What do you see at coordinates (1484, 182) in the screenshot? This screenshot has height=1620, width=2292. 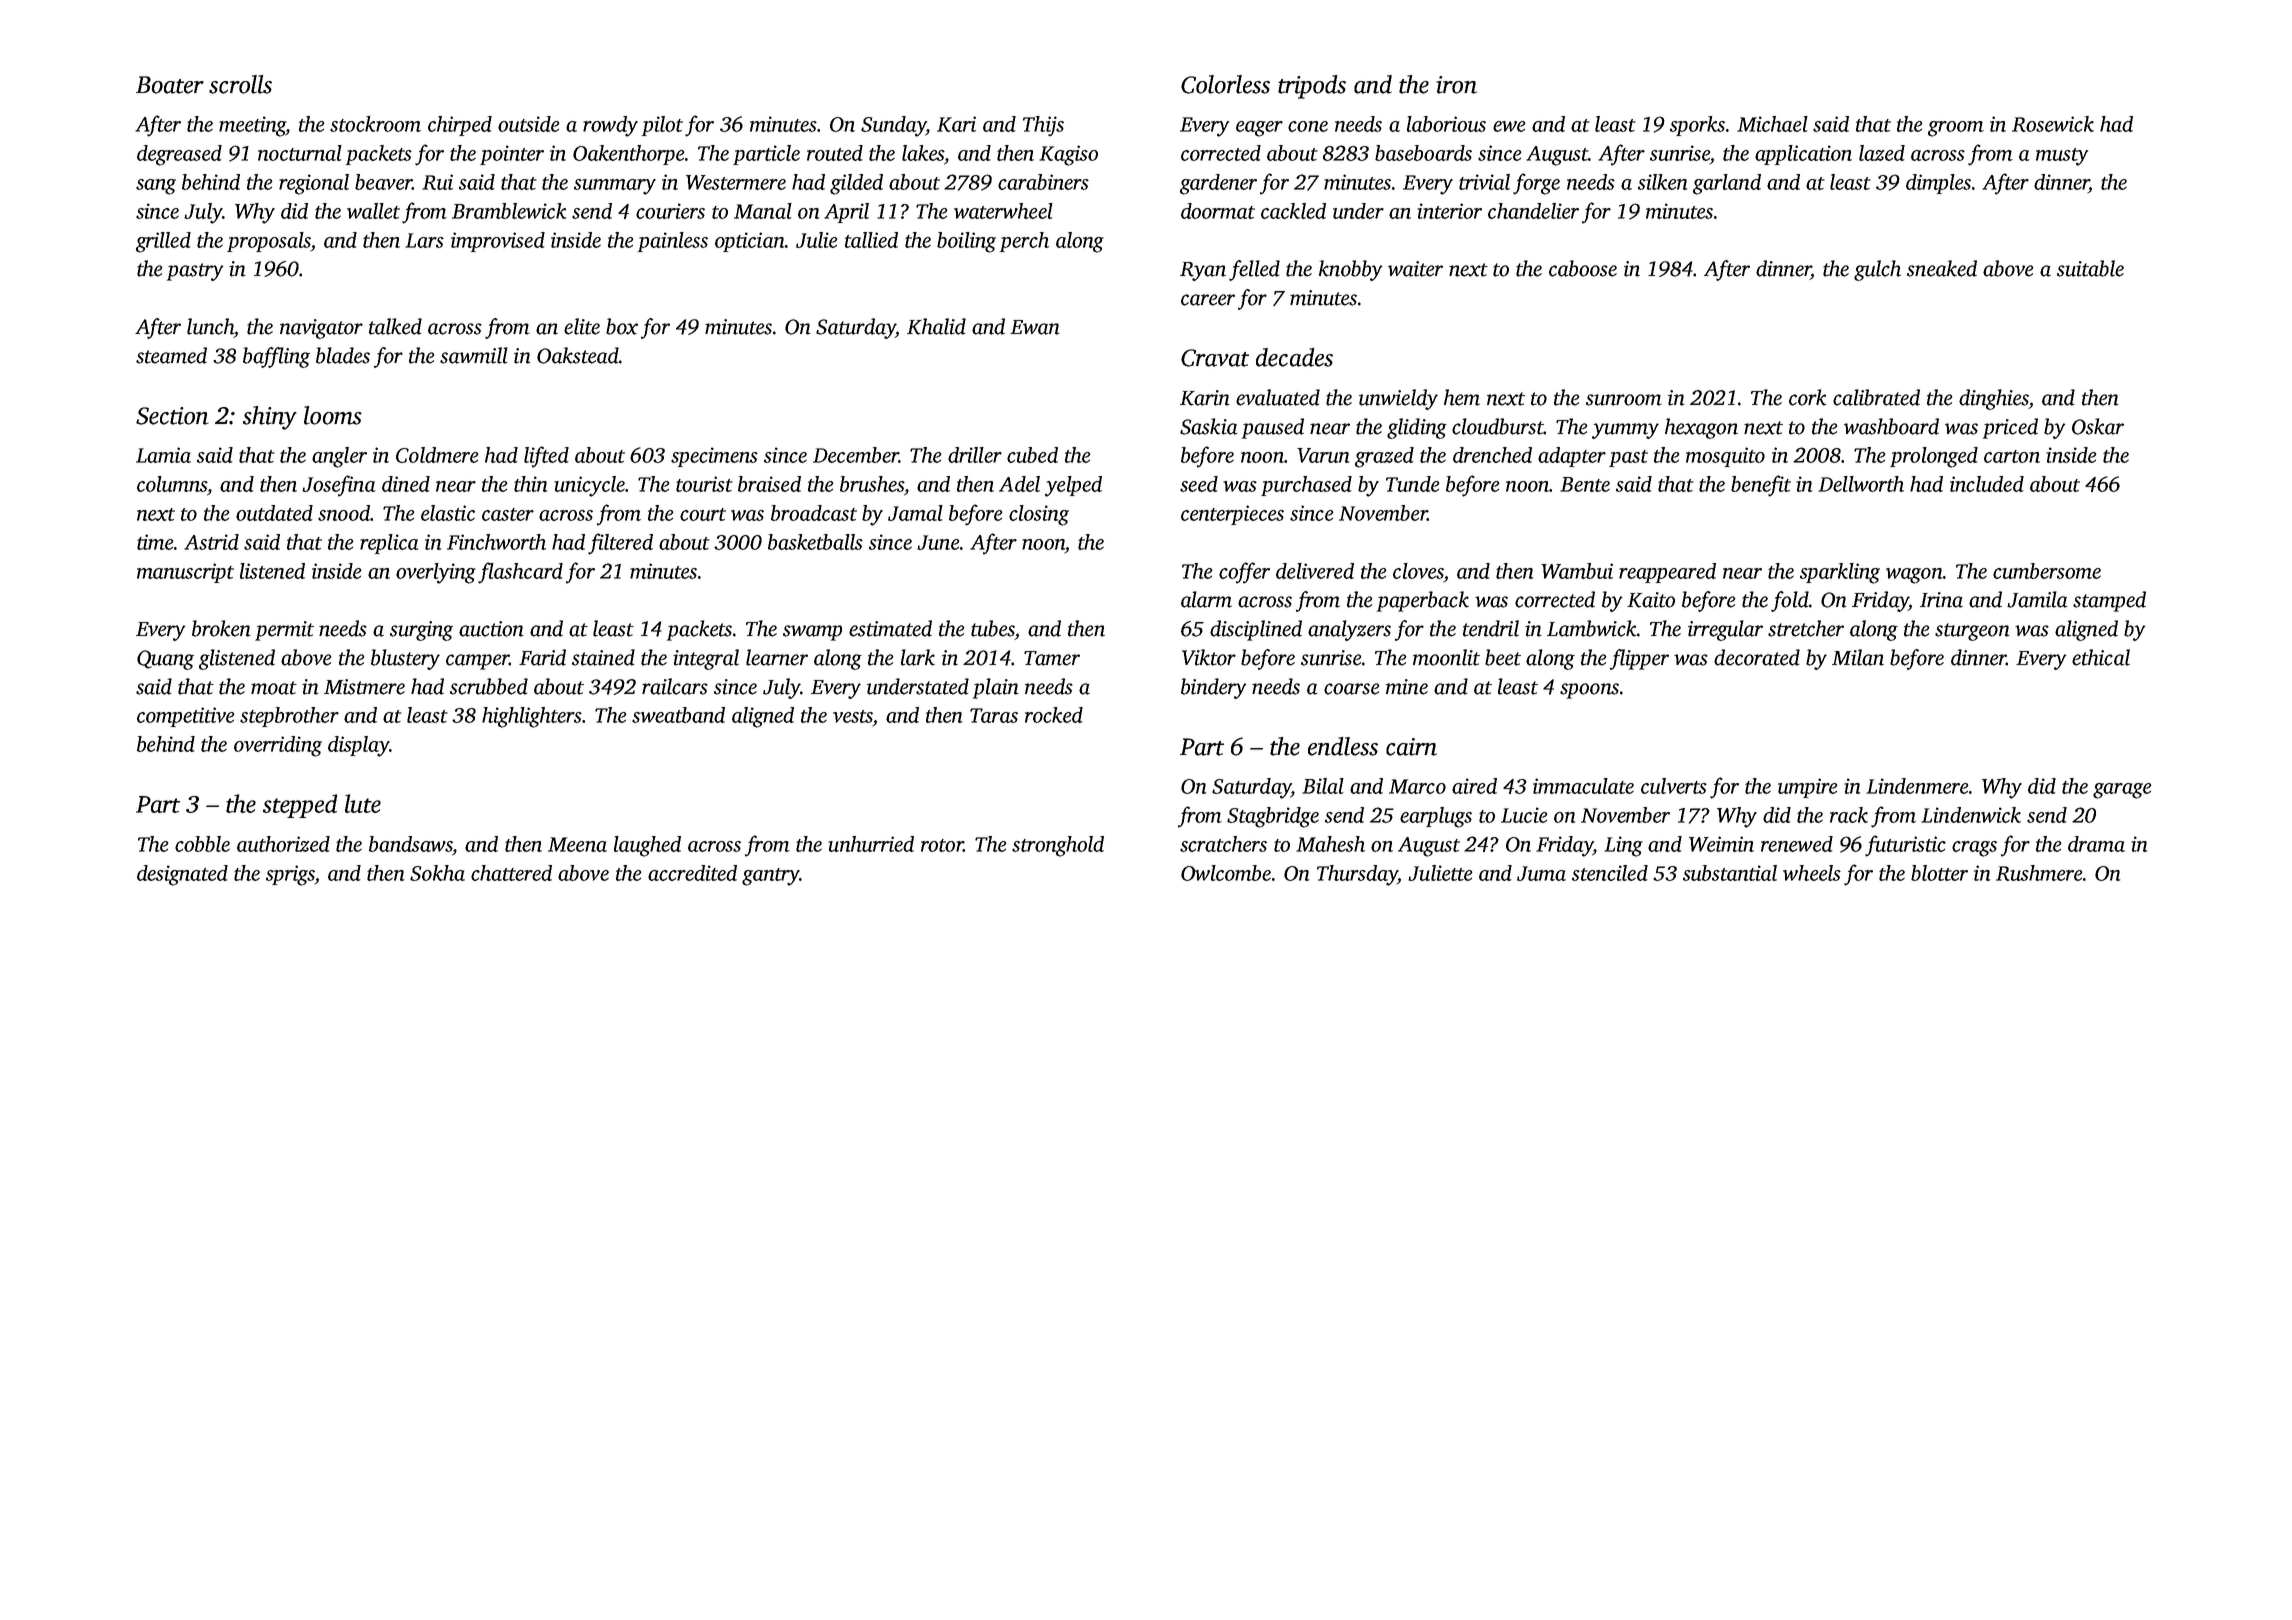 I see `trivial` at bounding box center [1484, 182].
